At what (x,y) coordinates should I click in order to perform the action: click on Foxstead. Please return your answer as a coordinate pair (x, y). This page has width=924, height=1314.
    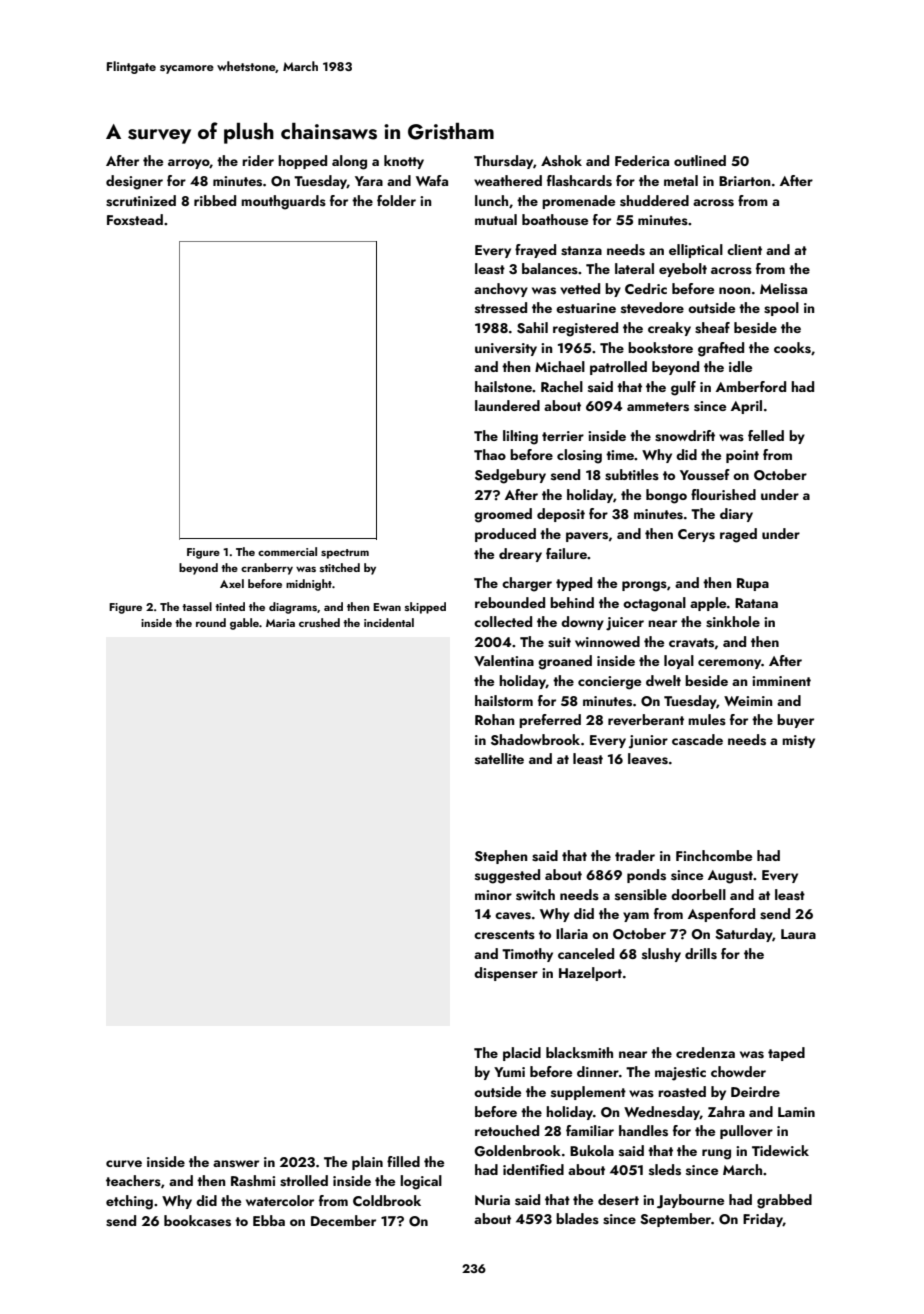
    Looking at the image, I should click on (135, 220).
